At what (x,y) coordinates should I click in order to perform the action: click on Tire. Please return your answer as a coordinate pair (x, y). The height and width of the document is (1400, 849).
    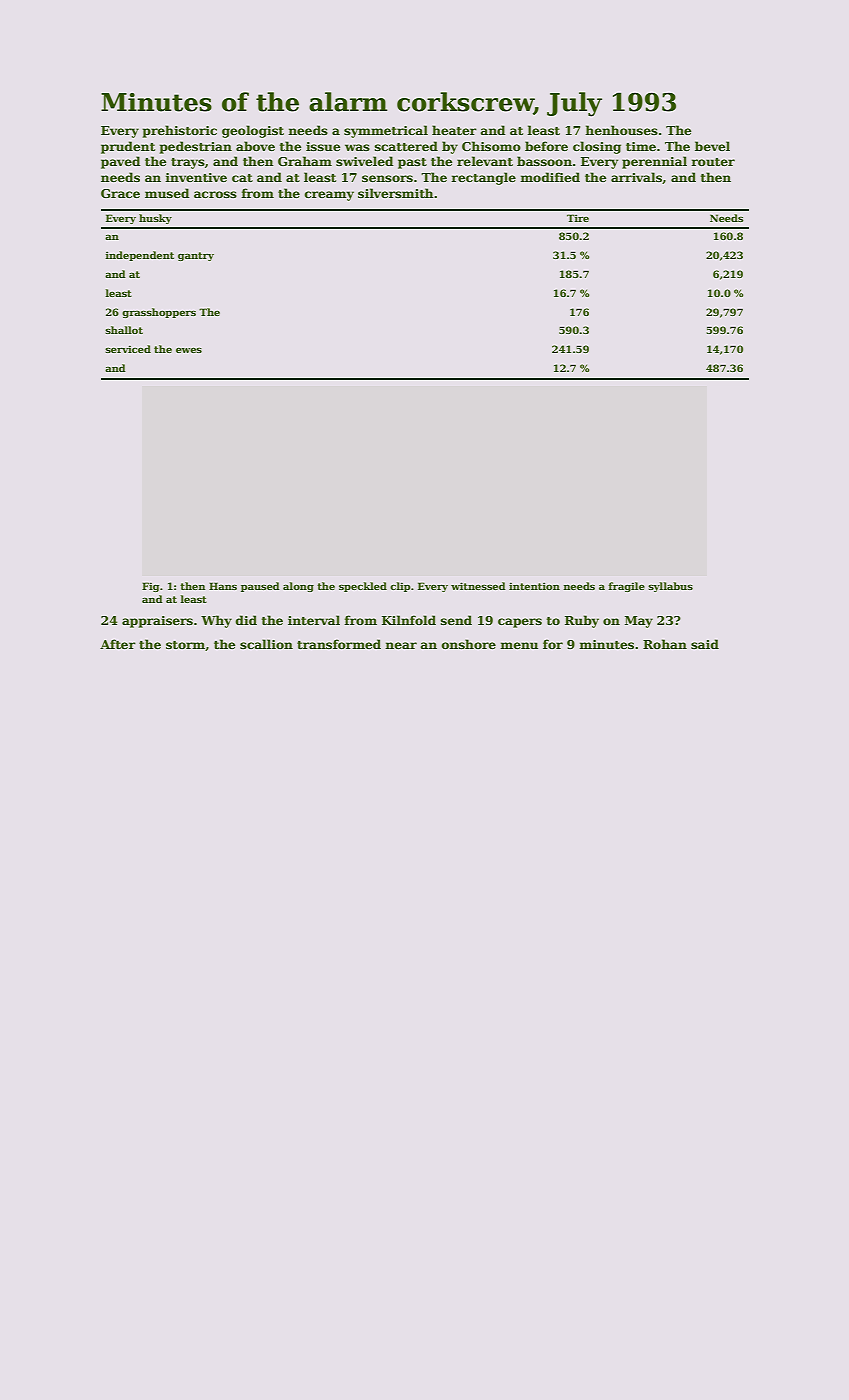
    Looking at the image, I should click on (578, 218).
